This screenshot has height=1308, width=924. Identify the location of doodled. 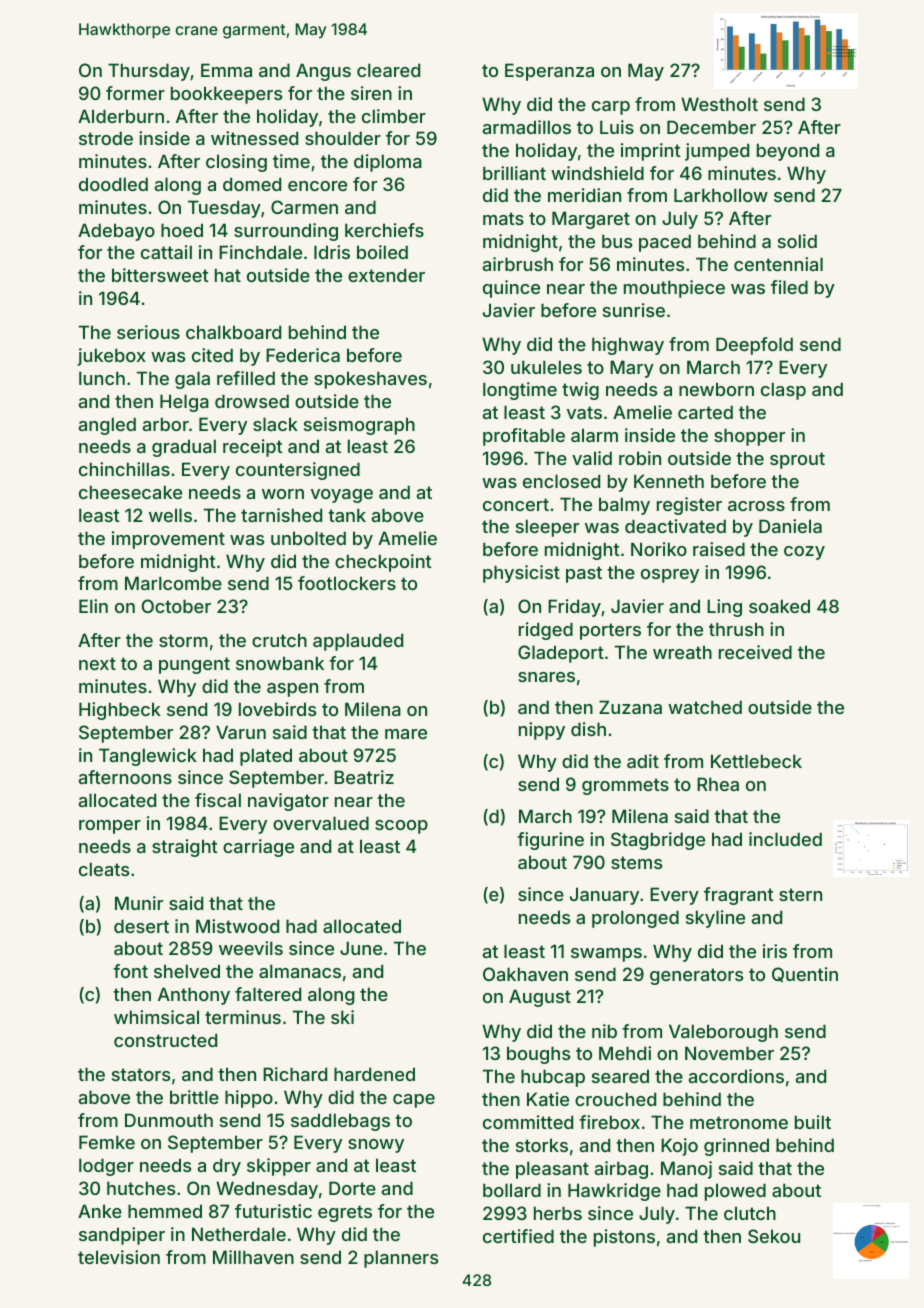
(113, 184).
